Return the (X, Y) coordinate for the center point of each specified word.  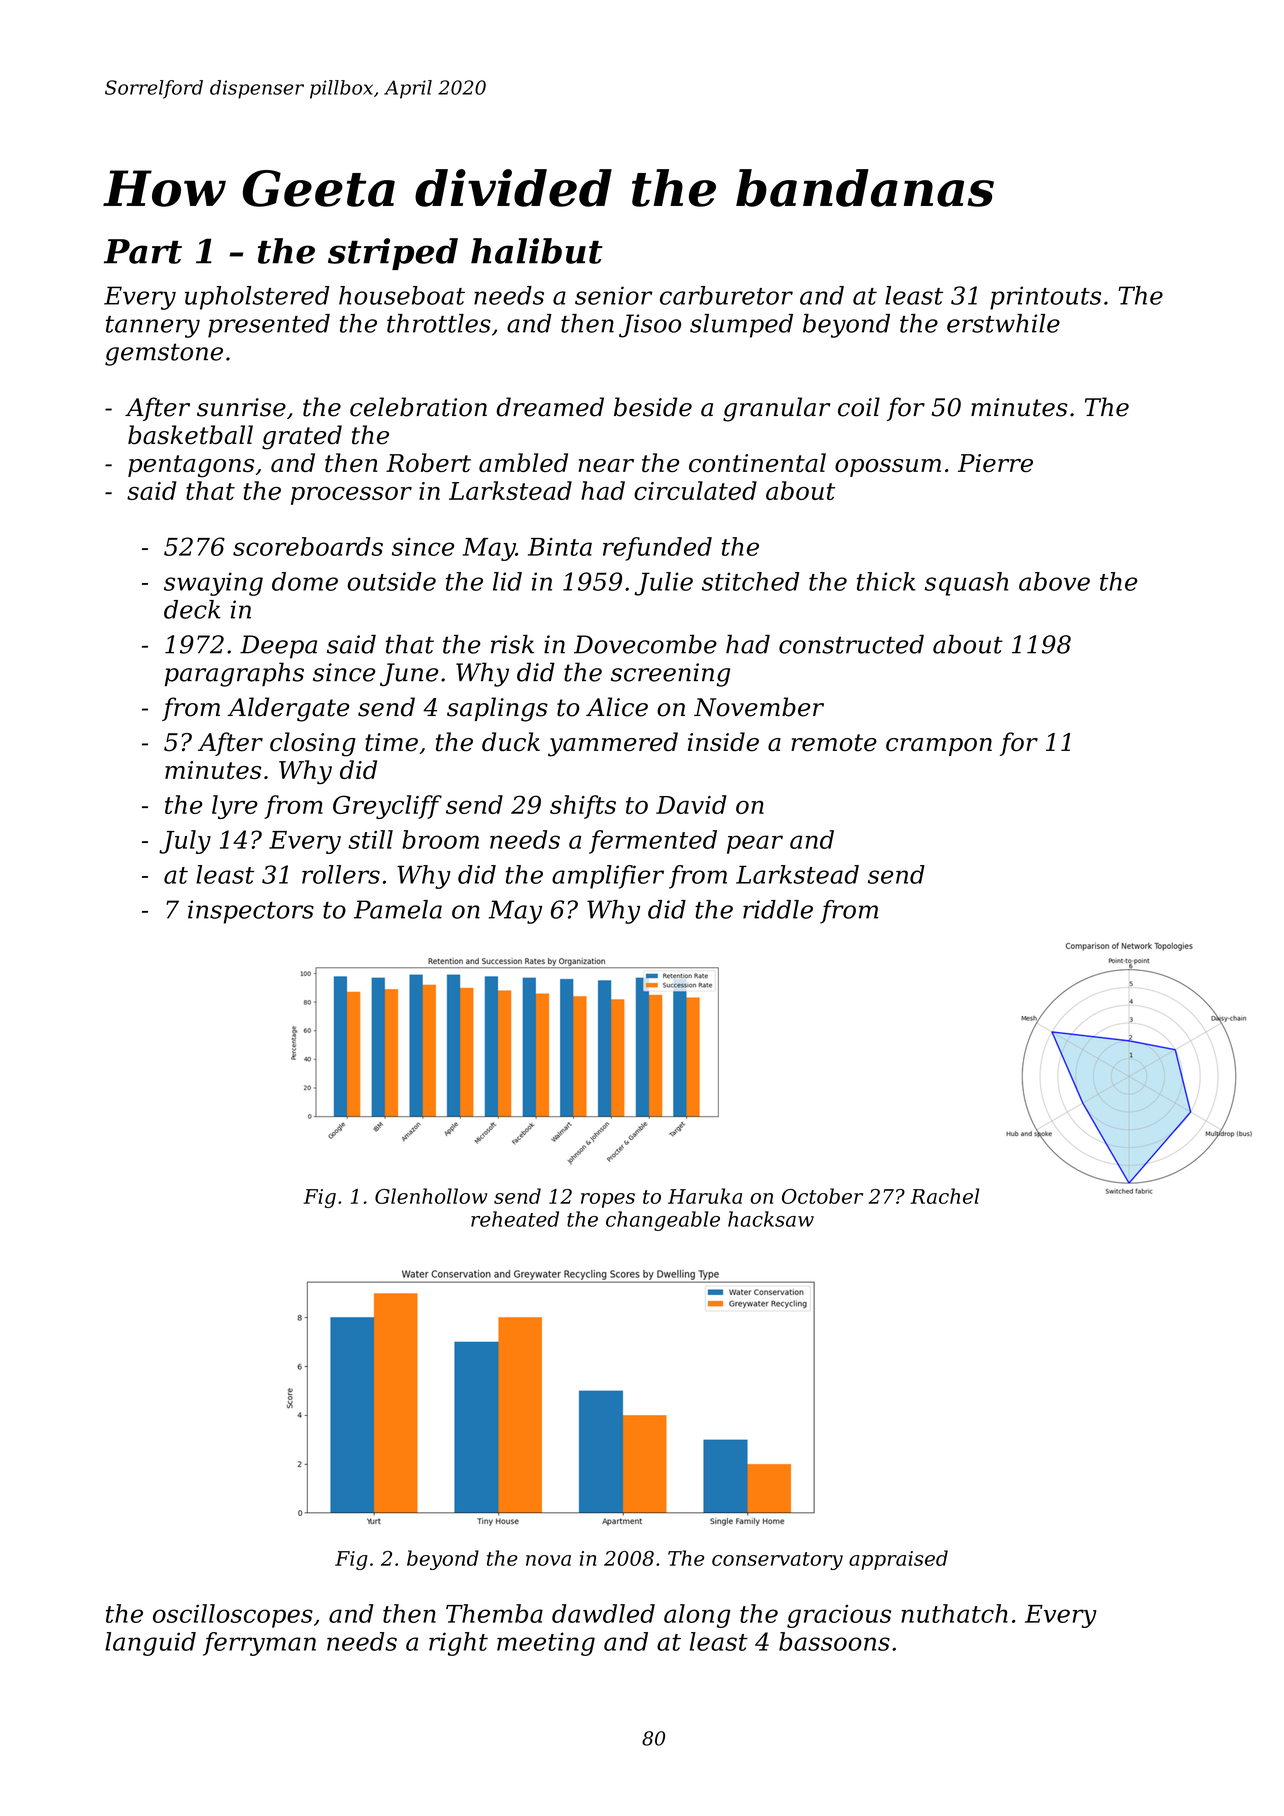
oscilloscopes (233, 1616)
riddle (778, 909)
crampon (939, 747)
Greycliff (387, 807)
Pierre (995, 463)
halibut (537, 251)
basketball (190, 435)
